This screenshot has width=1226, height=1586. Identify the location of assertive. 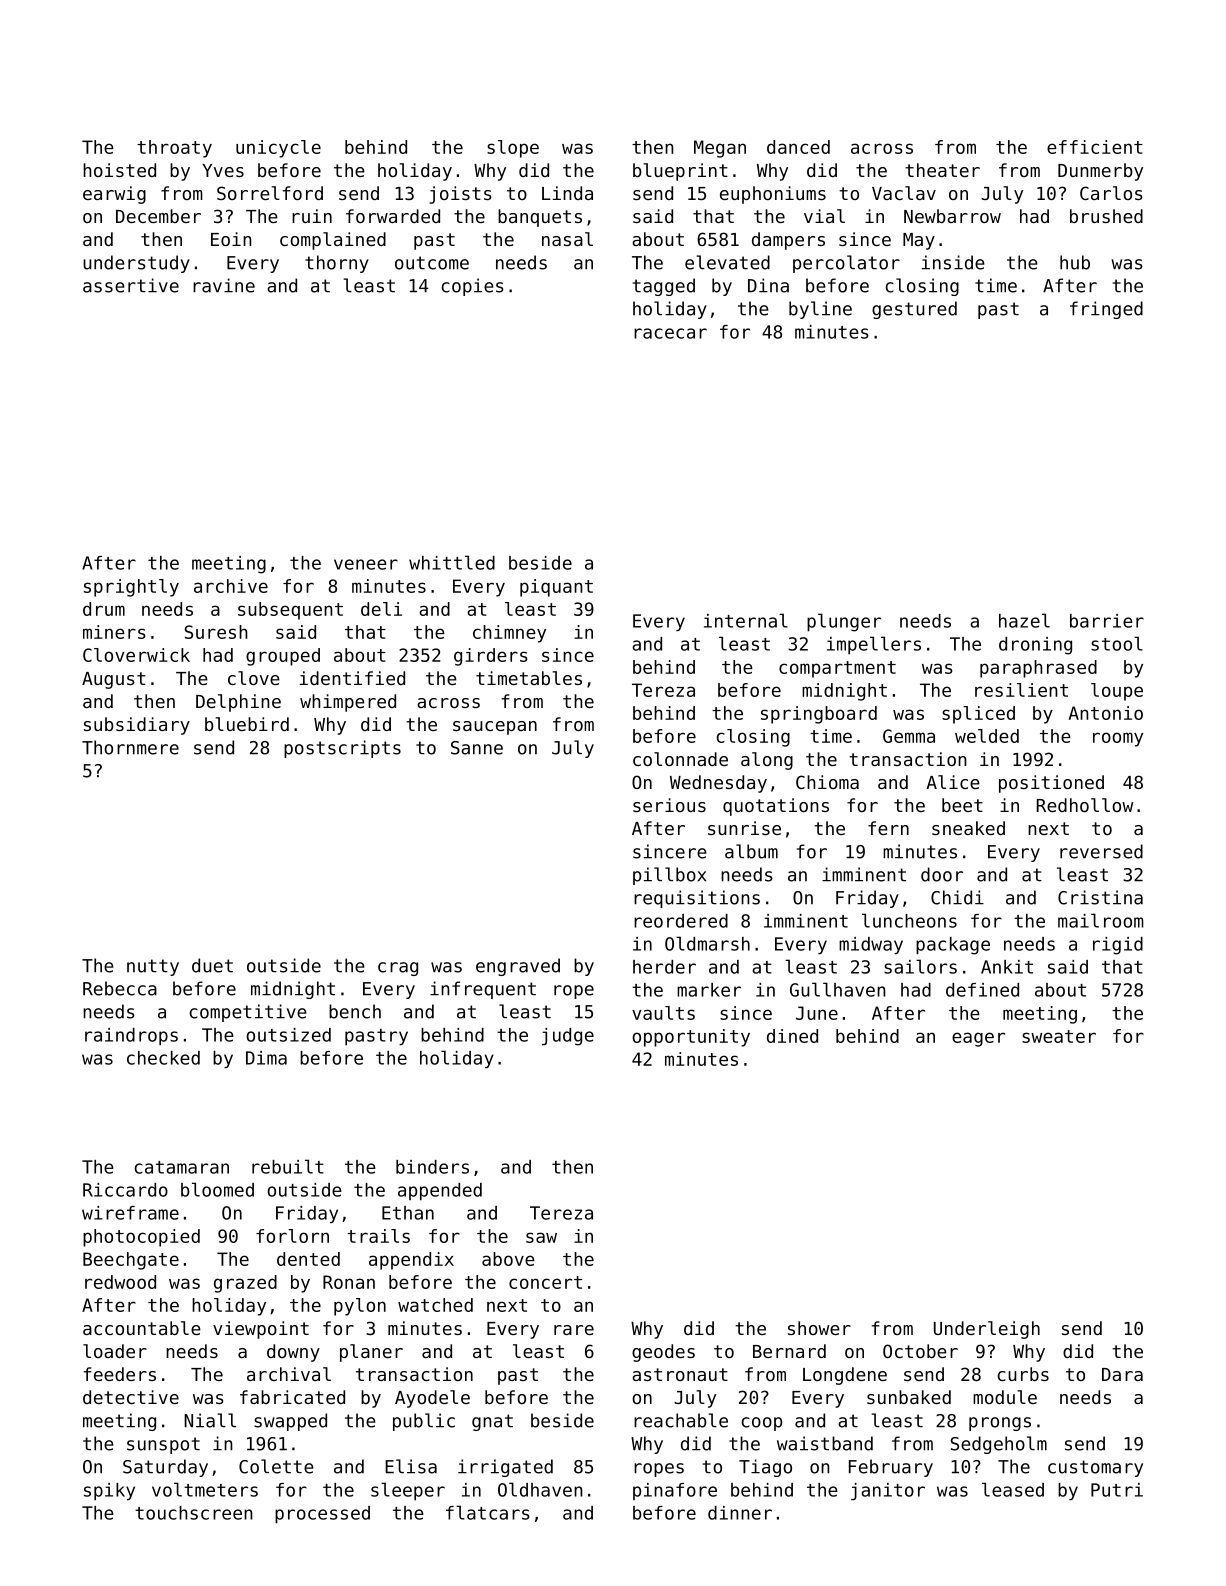
(131, 285).
